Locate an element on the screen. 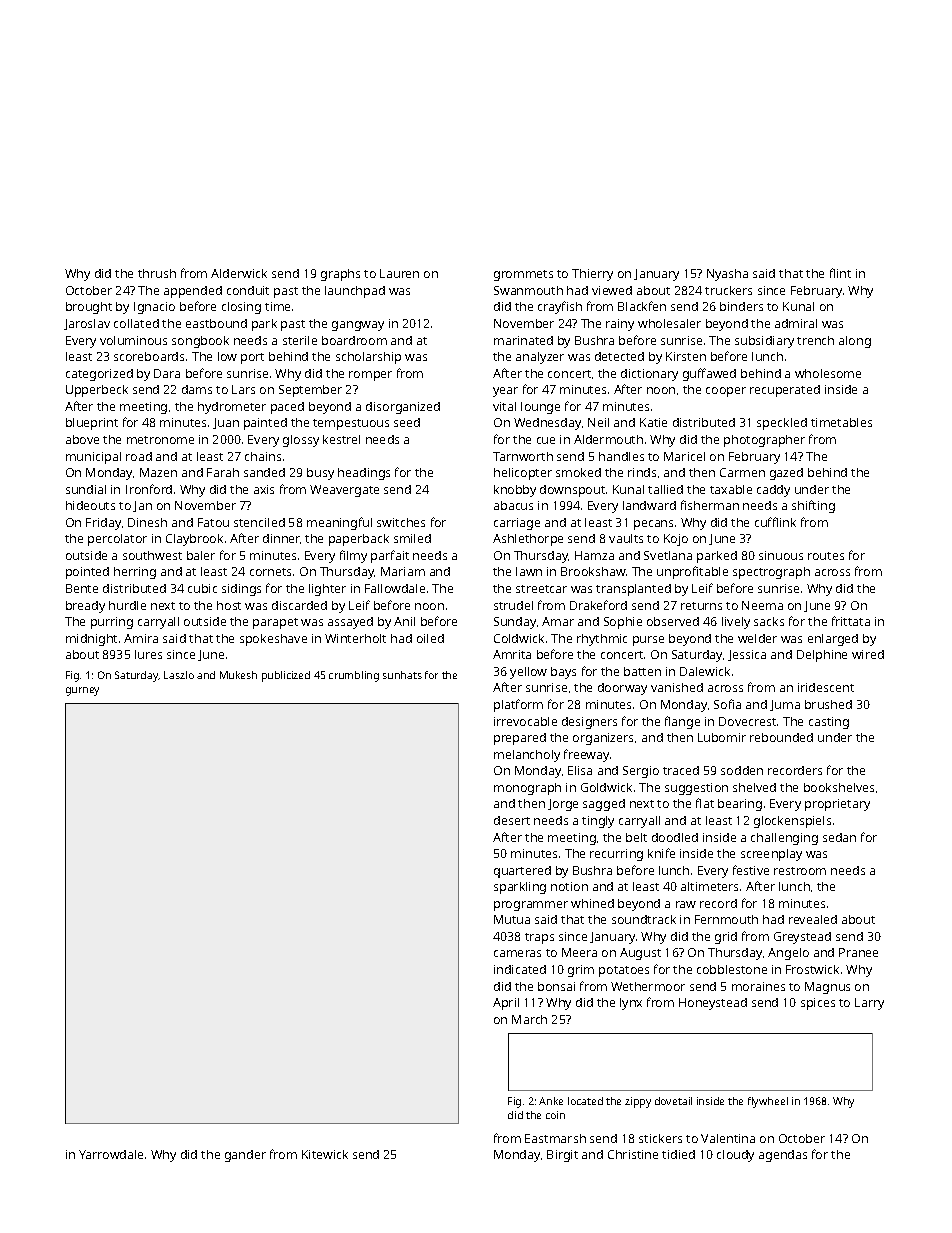 The width and height of the screenshot is (952, 1233). Coldwick is located at coordinates (519, 638).
